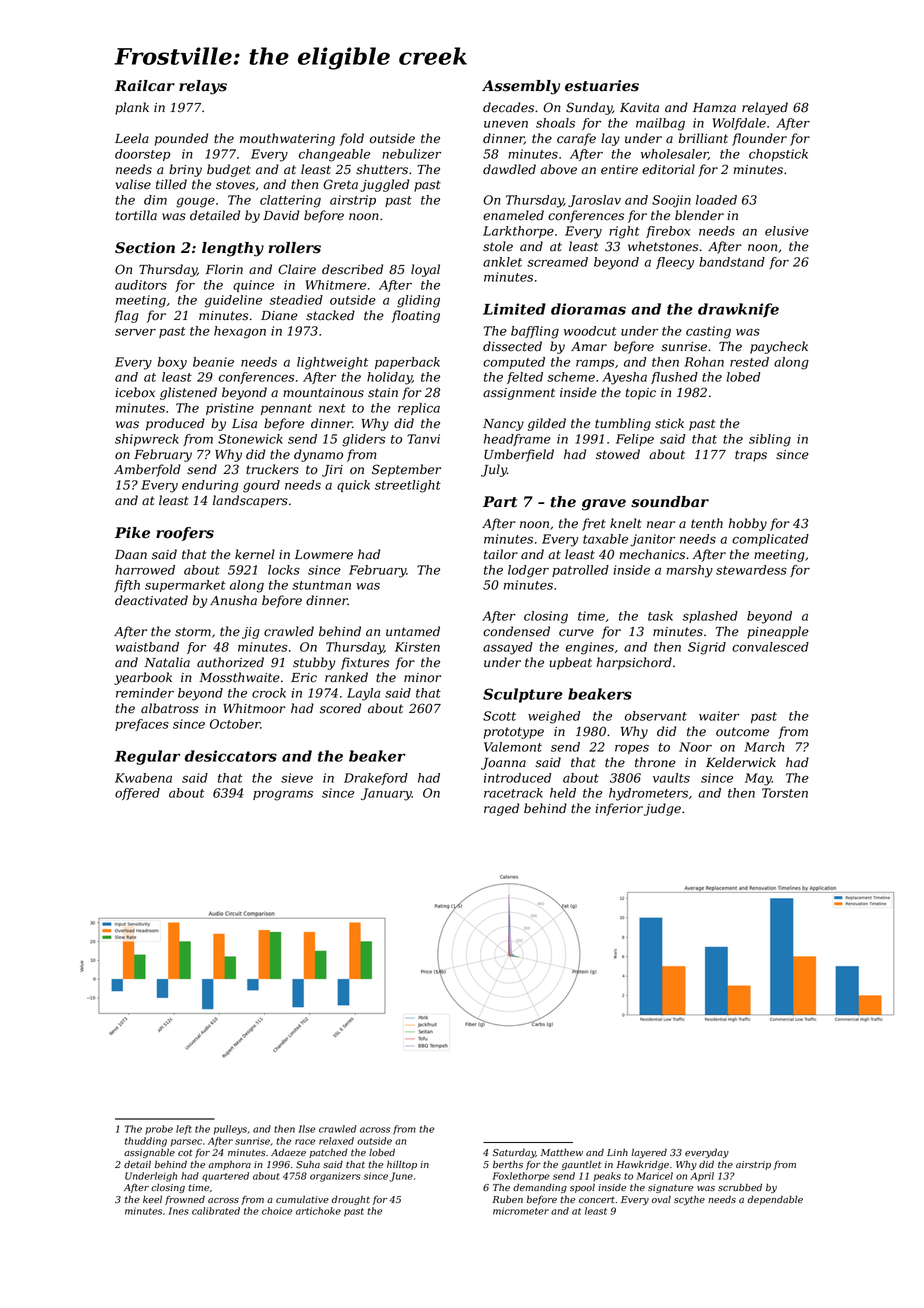 This document has width=924, height=1308. Describe the element at coordinates (332, 363) in the document. I see `lightweight` at that location.
